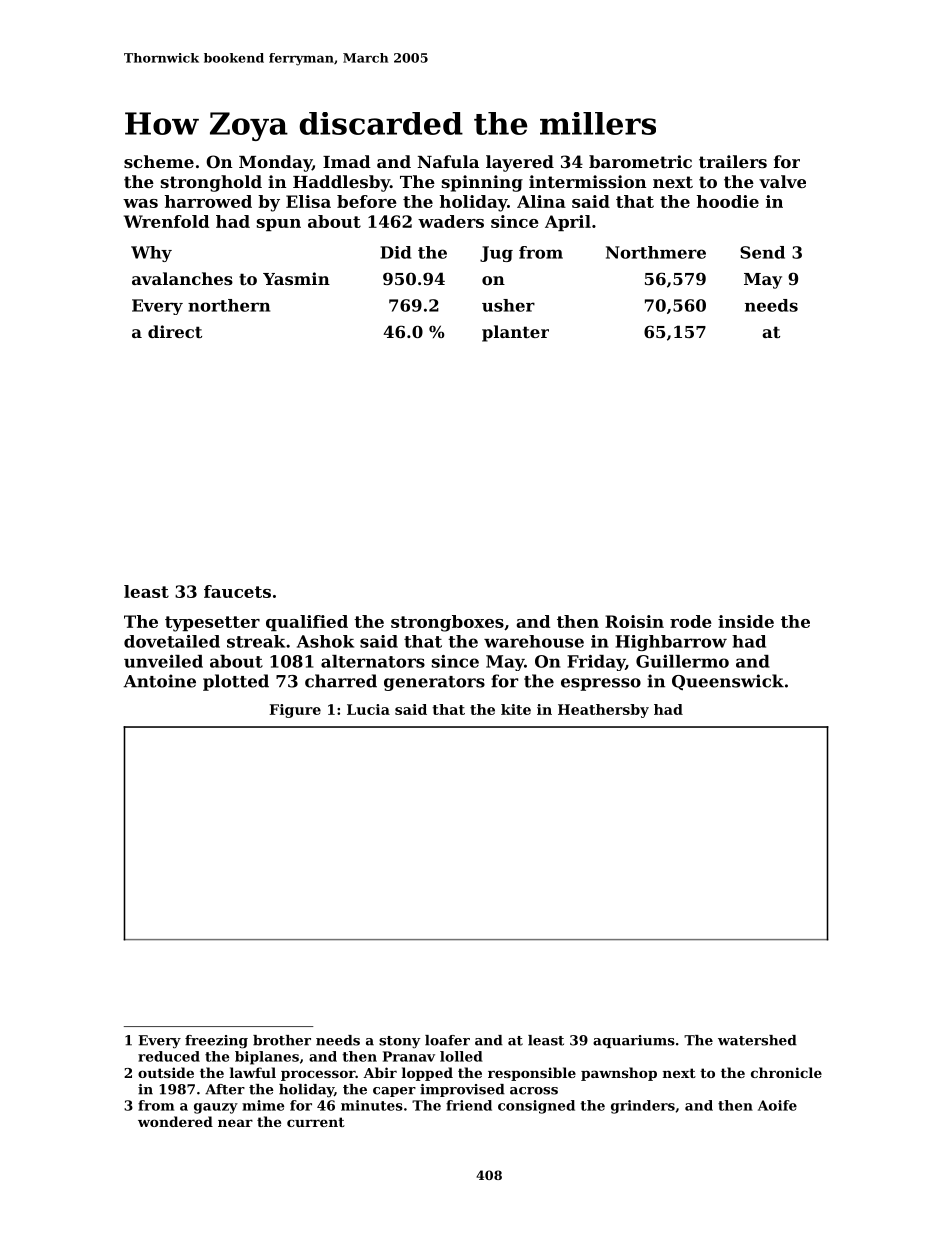  Describe the element at coordinates (237, 591) in the screenshot. I see `faucets` at that location.
